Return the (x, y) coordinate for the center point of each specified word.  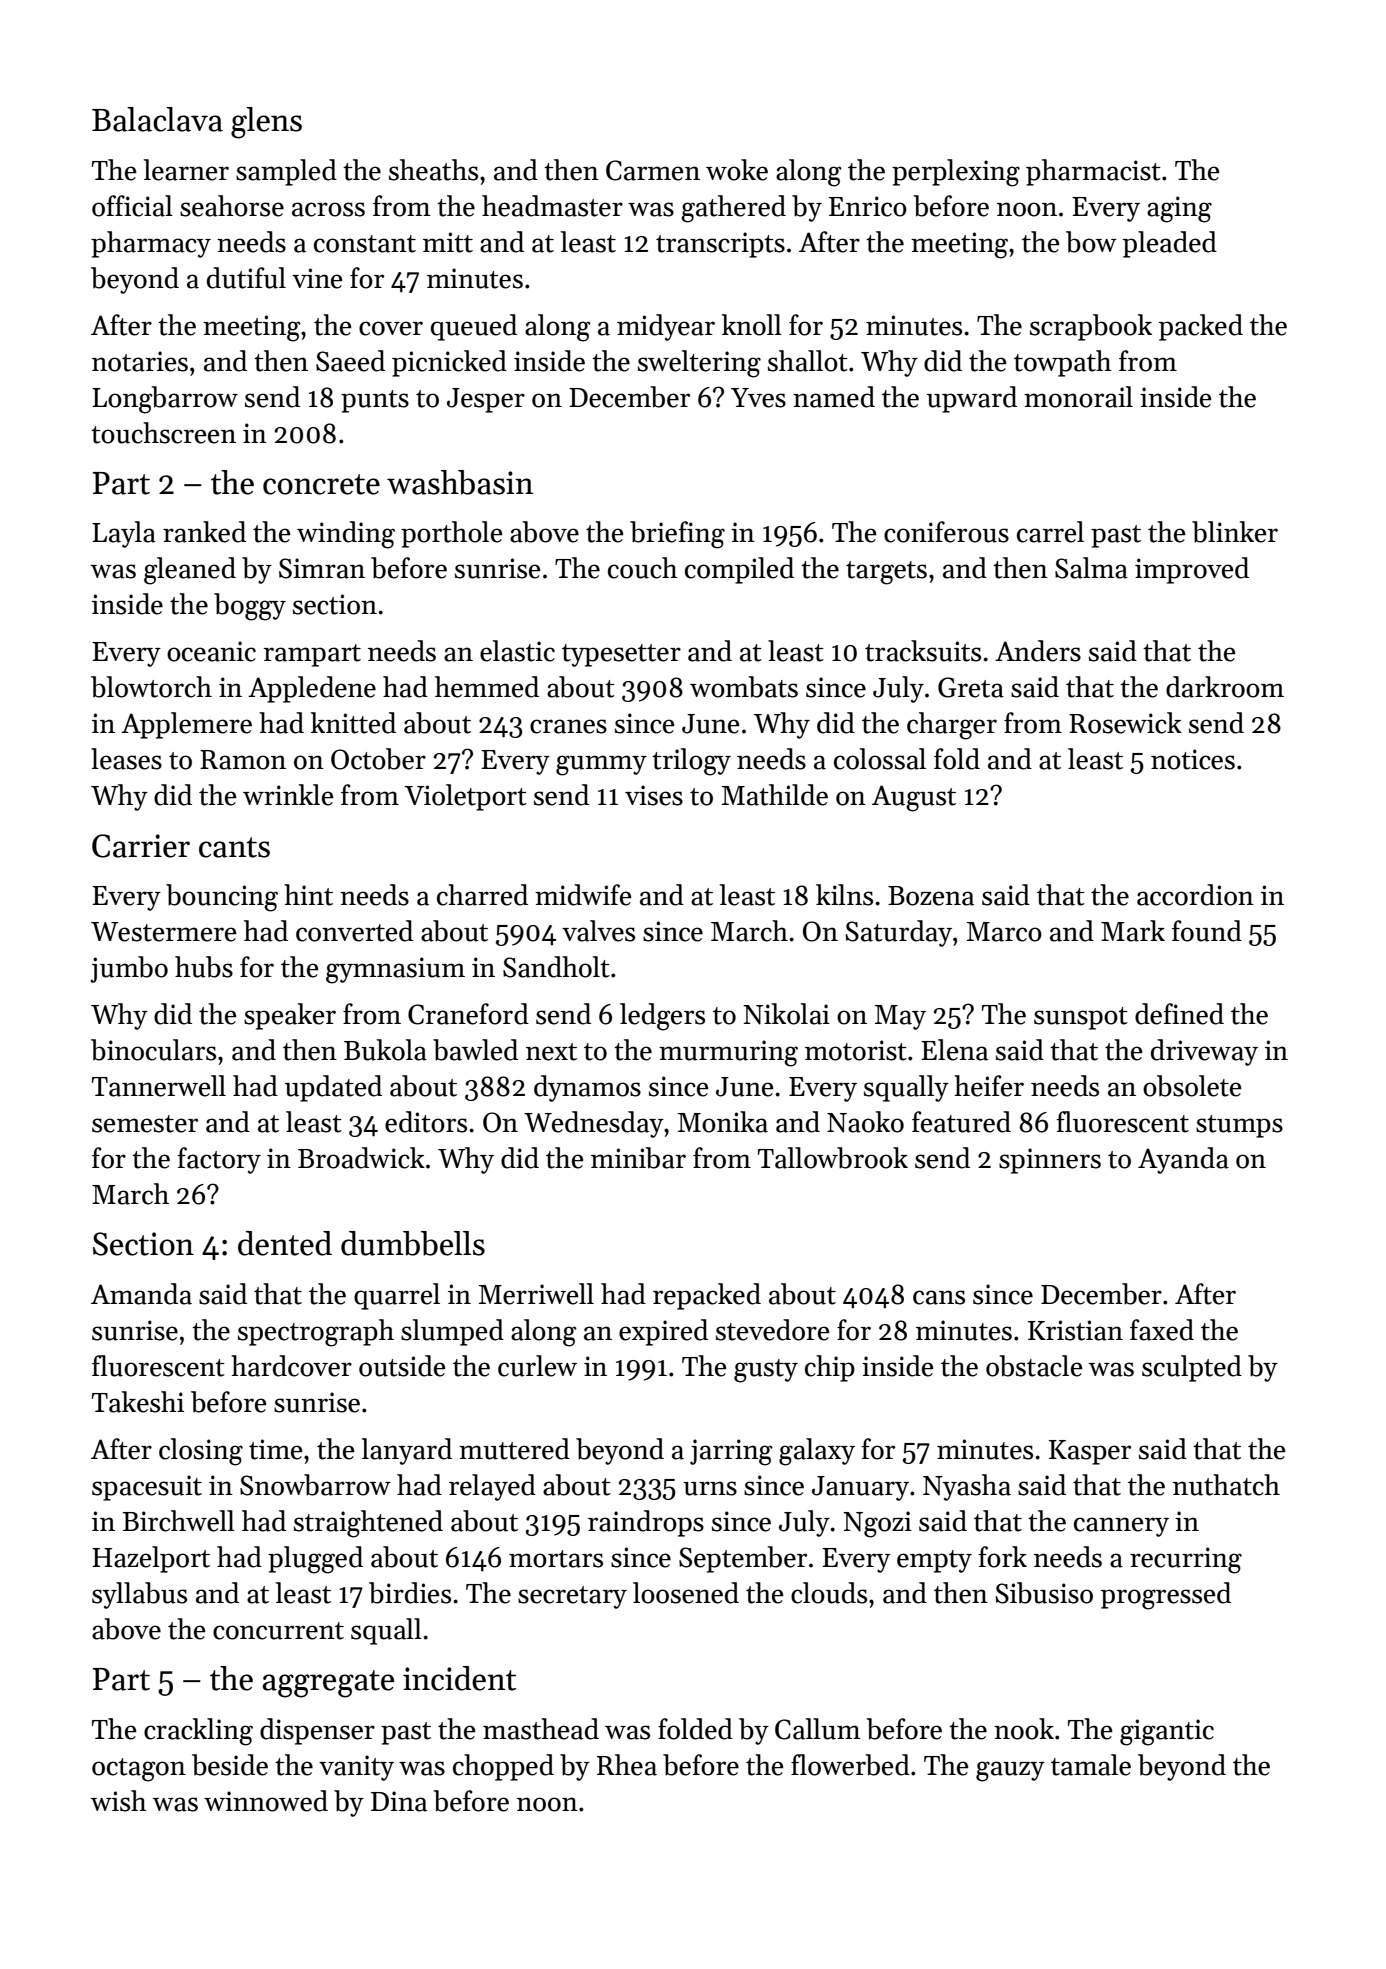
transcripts (720, 245)
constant (365, 244)
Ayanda (1183, 1160)
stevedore (773, 1330)
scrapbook (1091, 327)
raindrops (646, 1523)
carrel (1050, 532)
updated (333, 1088)
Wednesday (594, 1124)
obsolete (1192, 1086)
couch (643, 568)
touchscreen (163, 433)
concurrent (278, 1631)
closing (201, 1452)
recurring (1186, 1560)
